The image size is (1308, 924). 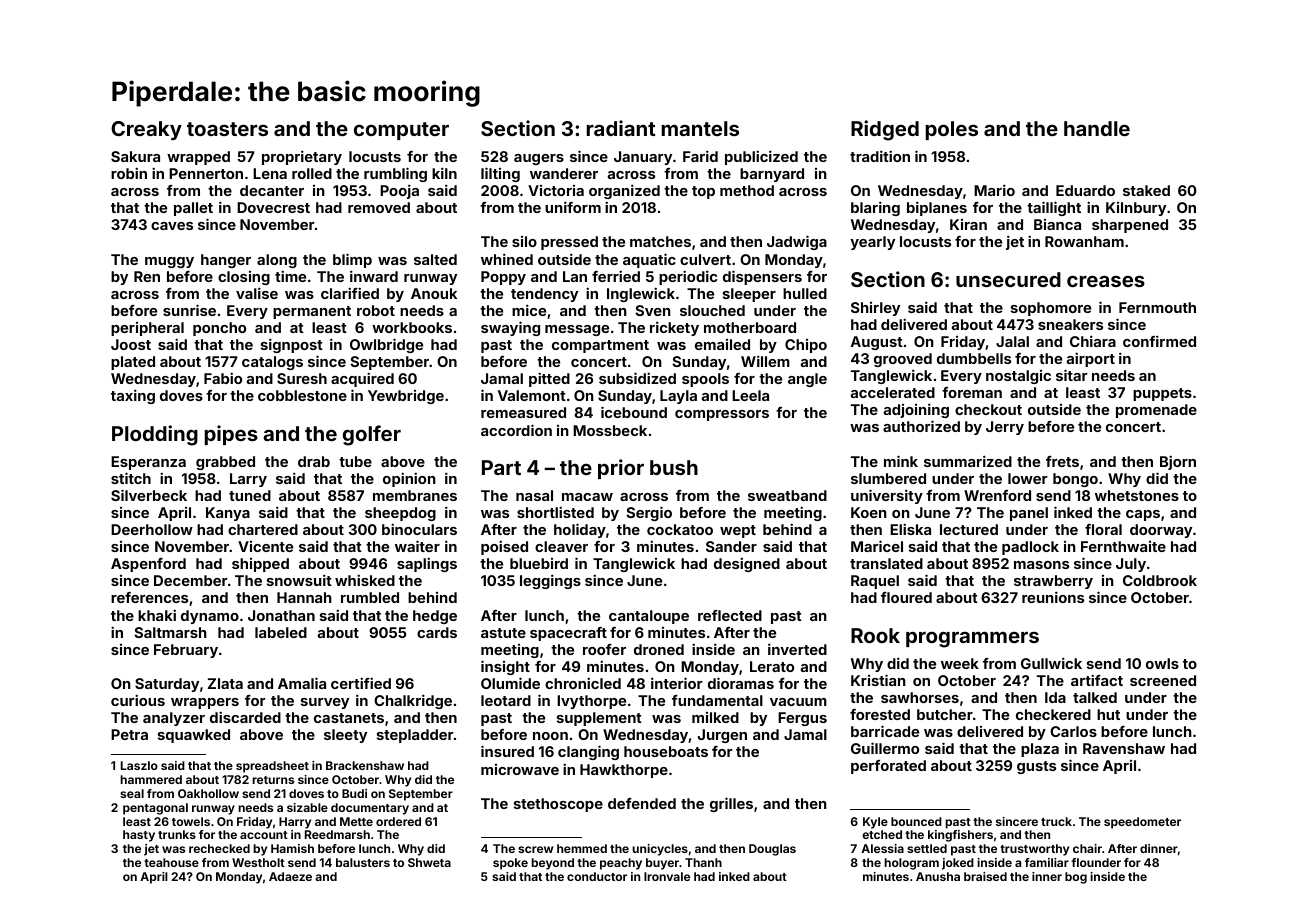 I want to click on hemmed, so click(x=582, y=848).
